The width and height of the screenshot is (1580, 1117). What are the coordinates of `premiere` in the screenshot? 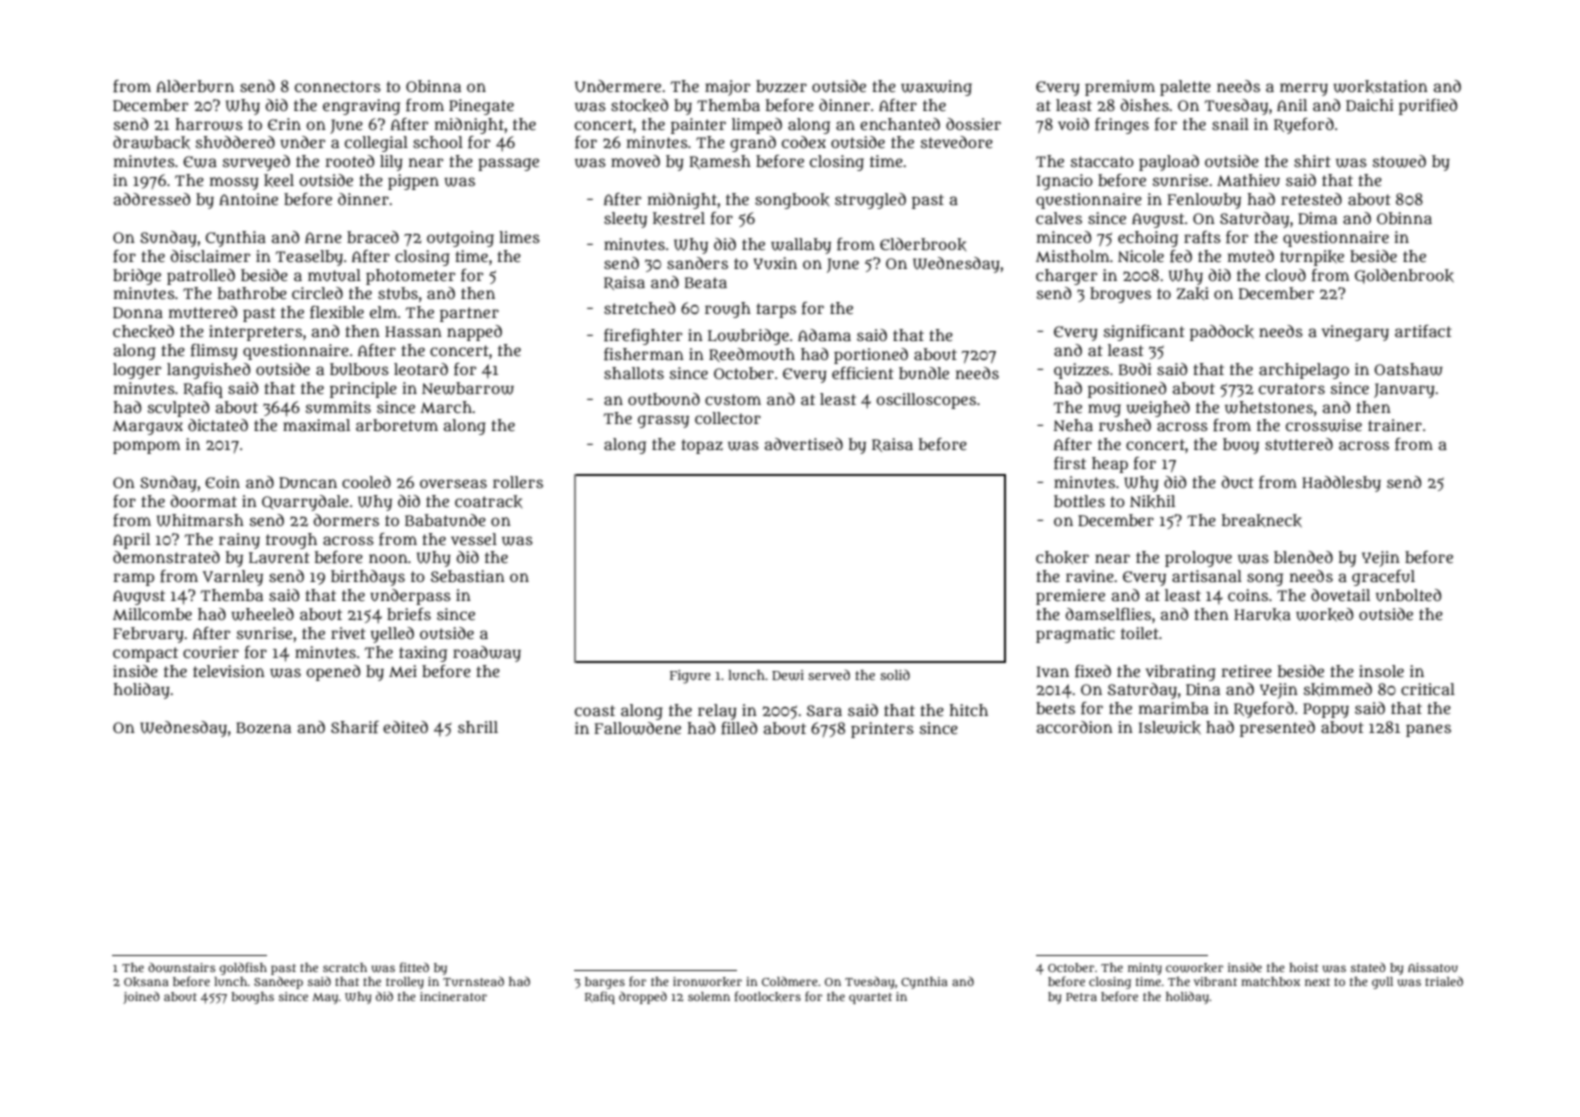 It's located at (1070, 597).
